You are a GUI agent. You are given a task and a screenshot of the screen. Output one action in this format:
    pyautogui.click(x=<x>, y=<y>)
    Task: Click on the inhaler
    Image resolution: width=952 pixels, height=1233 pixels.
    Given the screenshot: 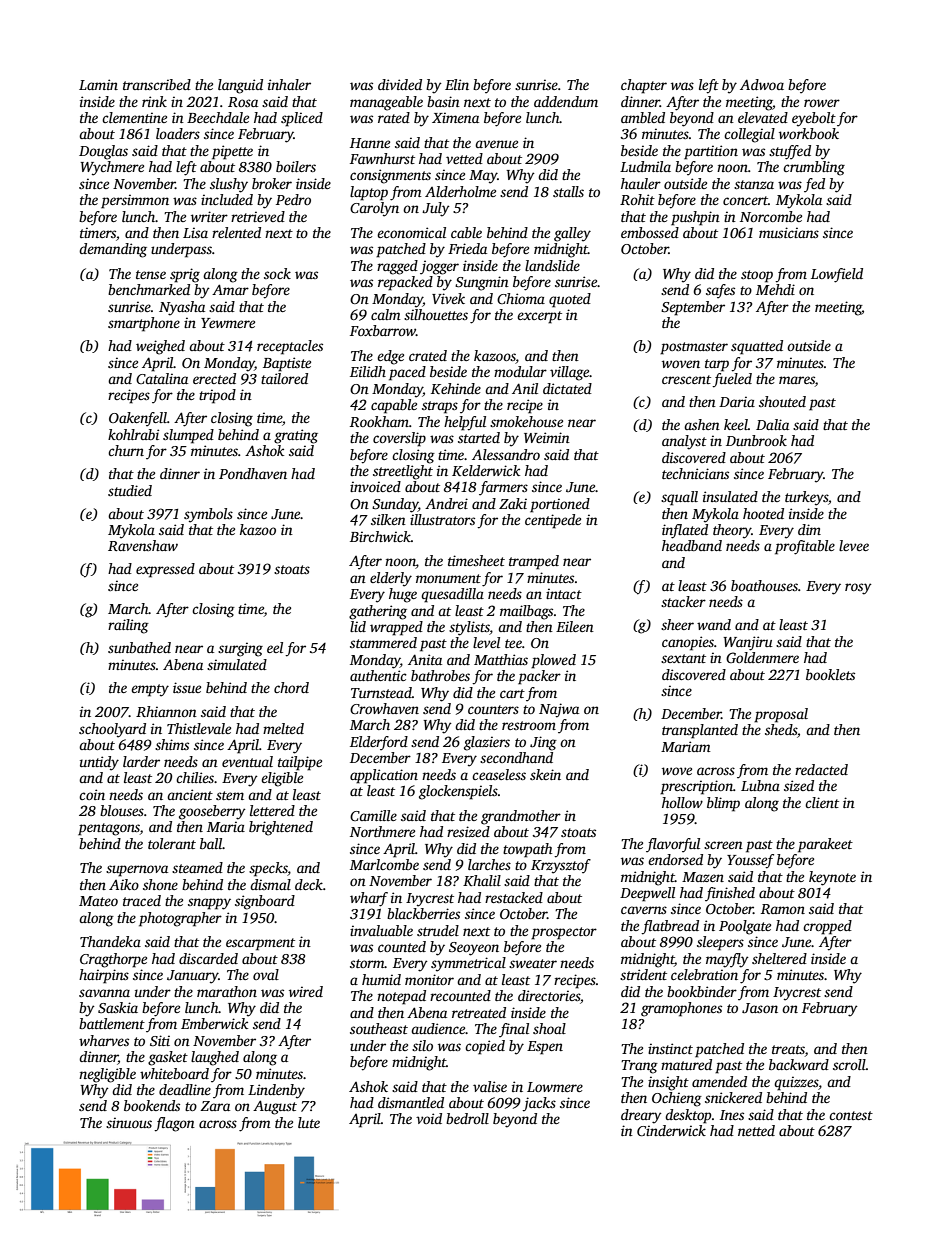 What is the action you would take?
    pyautogui.click(x=289, y=84)
